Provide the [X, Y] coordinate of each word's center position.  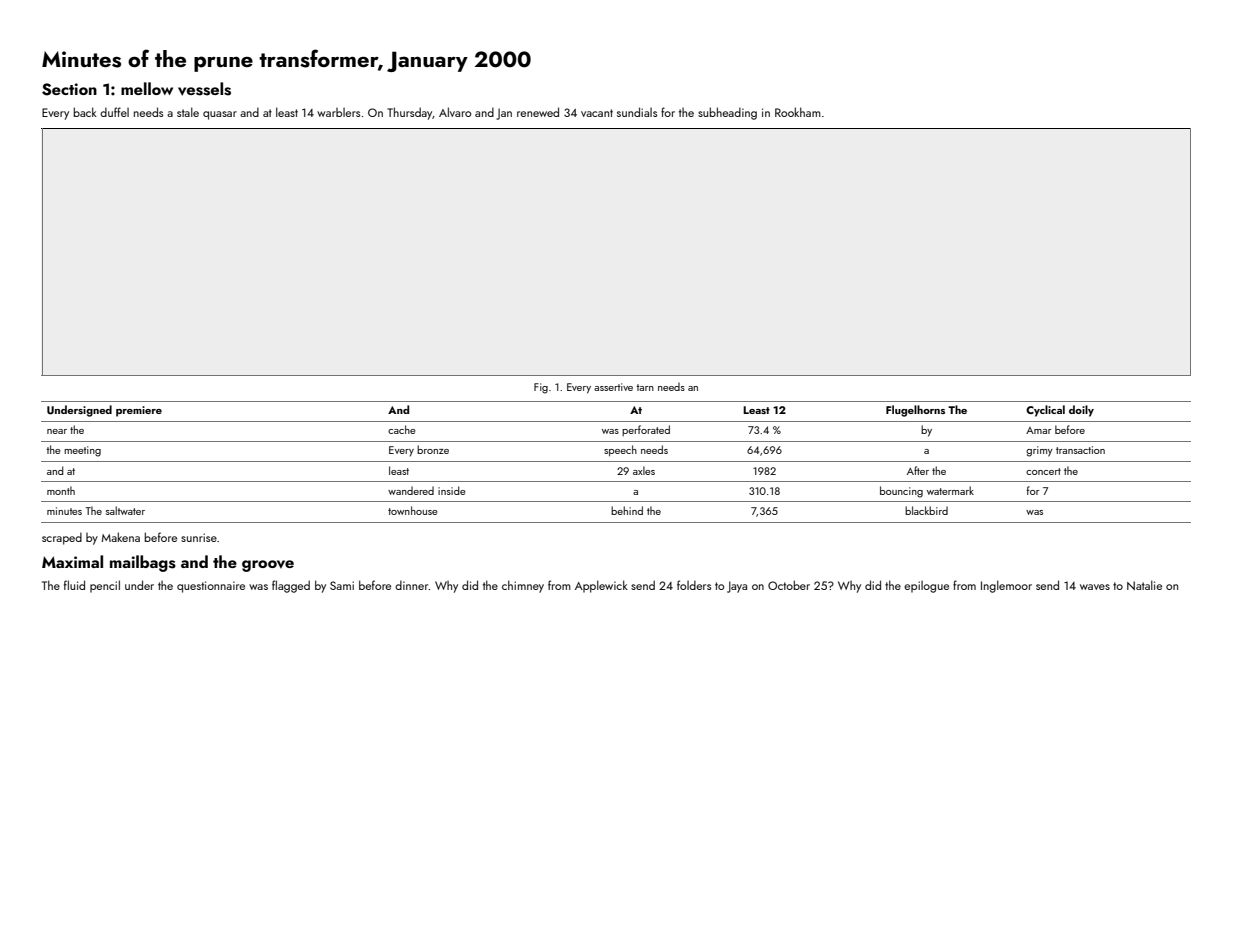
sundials [637, 112]
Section [69, 89]
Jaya [737, 587]
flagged [291, 586]
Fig [541, 388]
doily [1081, 411]
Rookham [798, 112]
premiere [139, 411]
